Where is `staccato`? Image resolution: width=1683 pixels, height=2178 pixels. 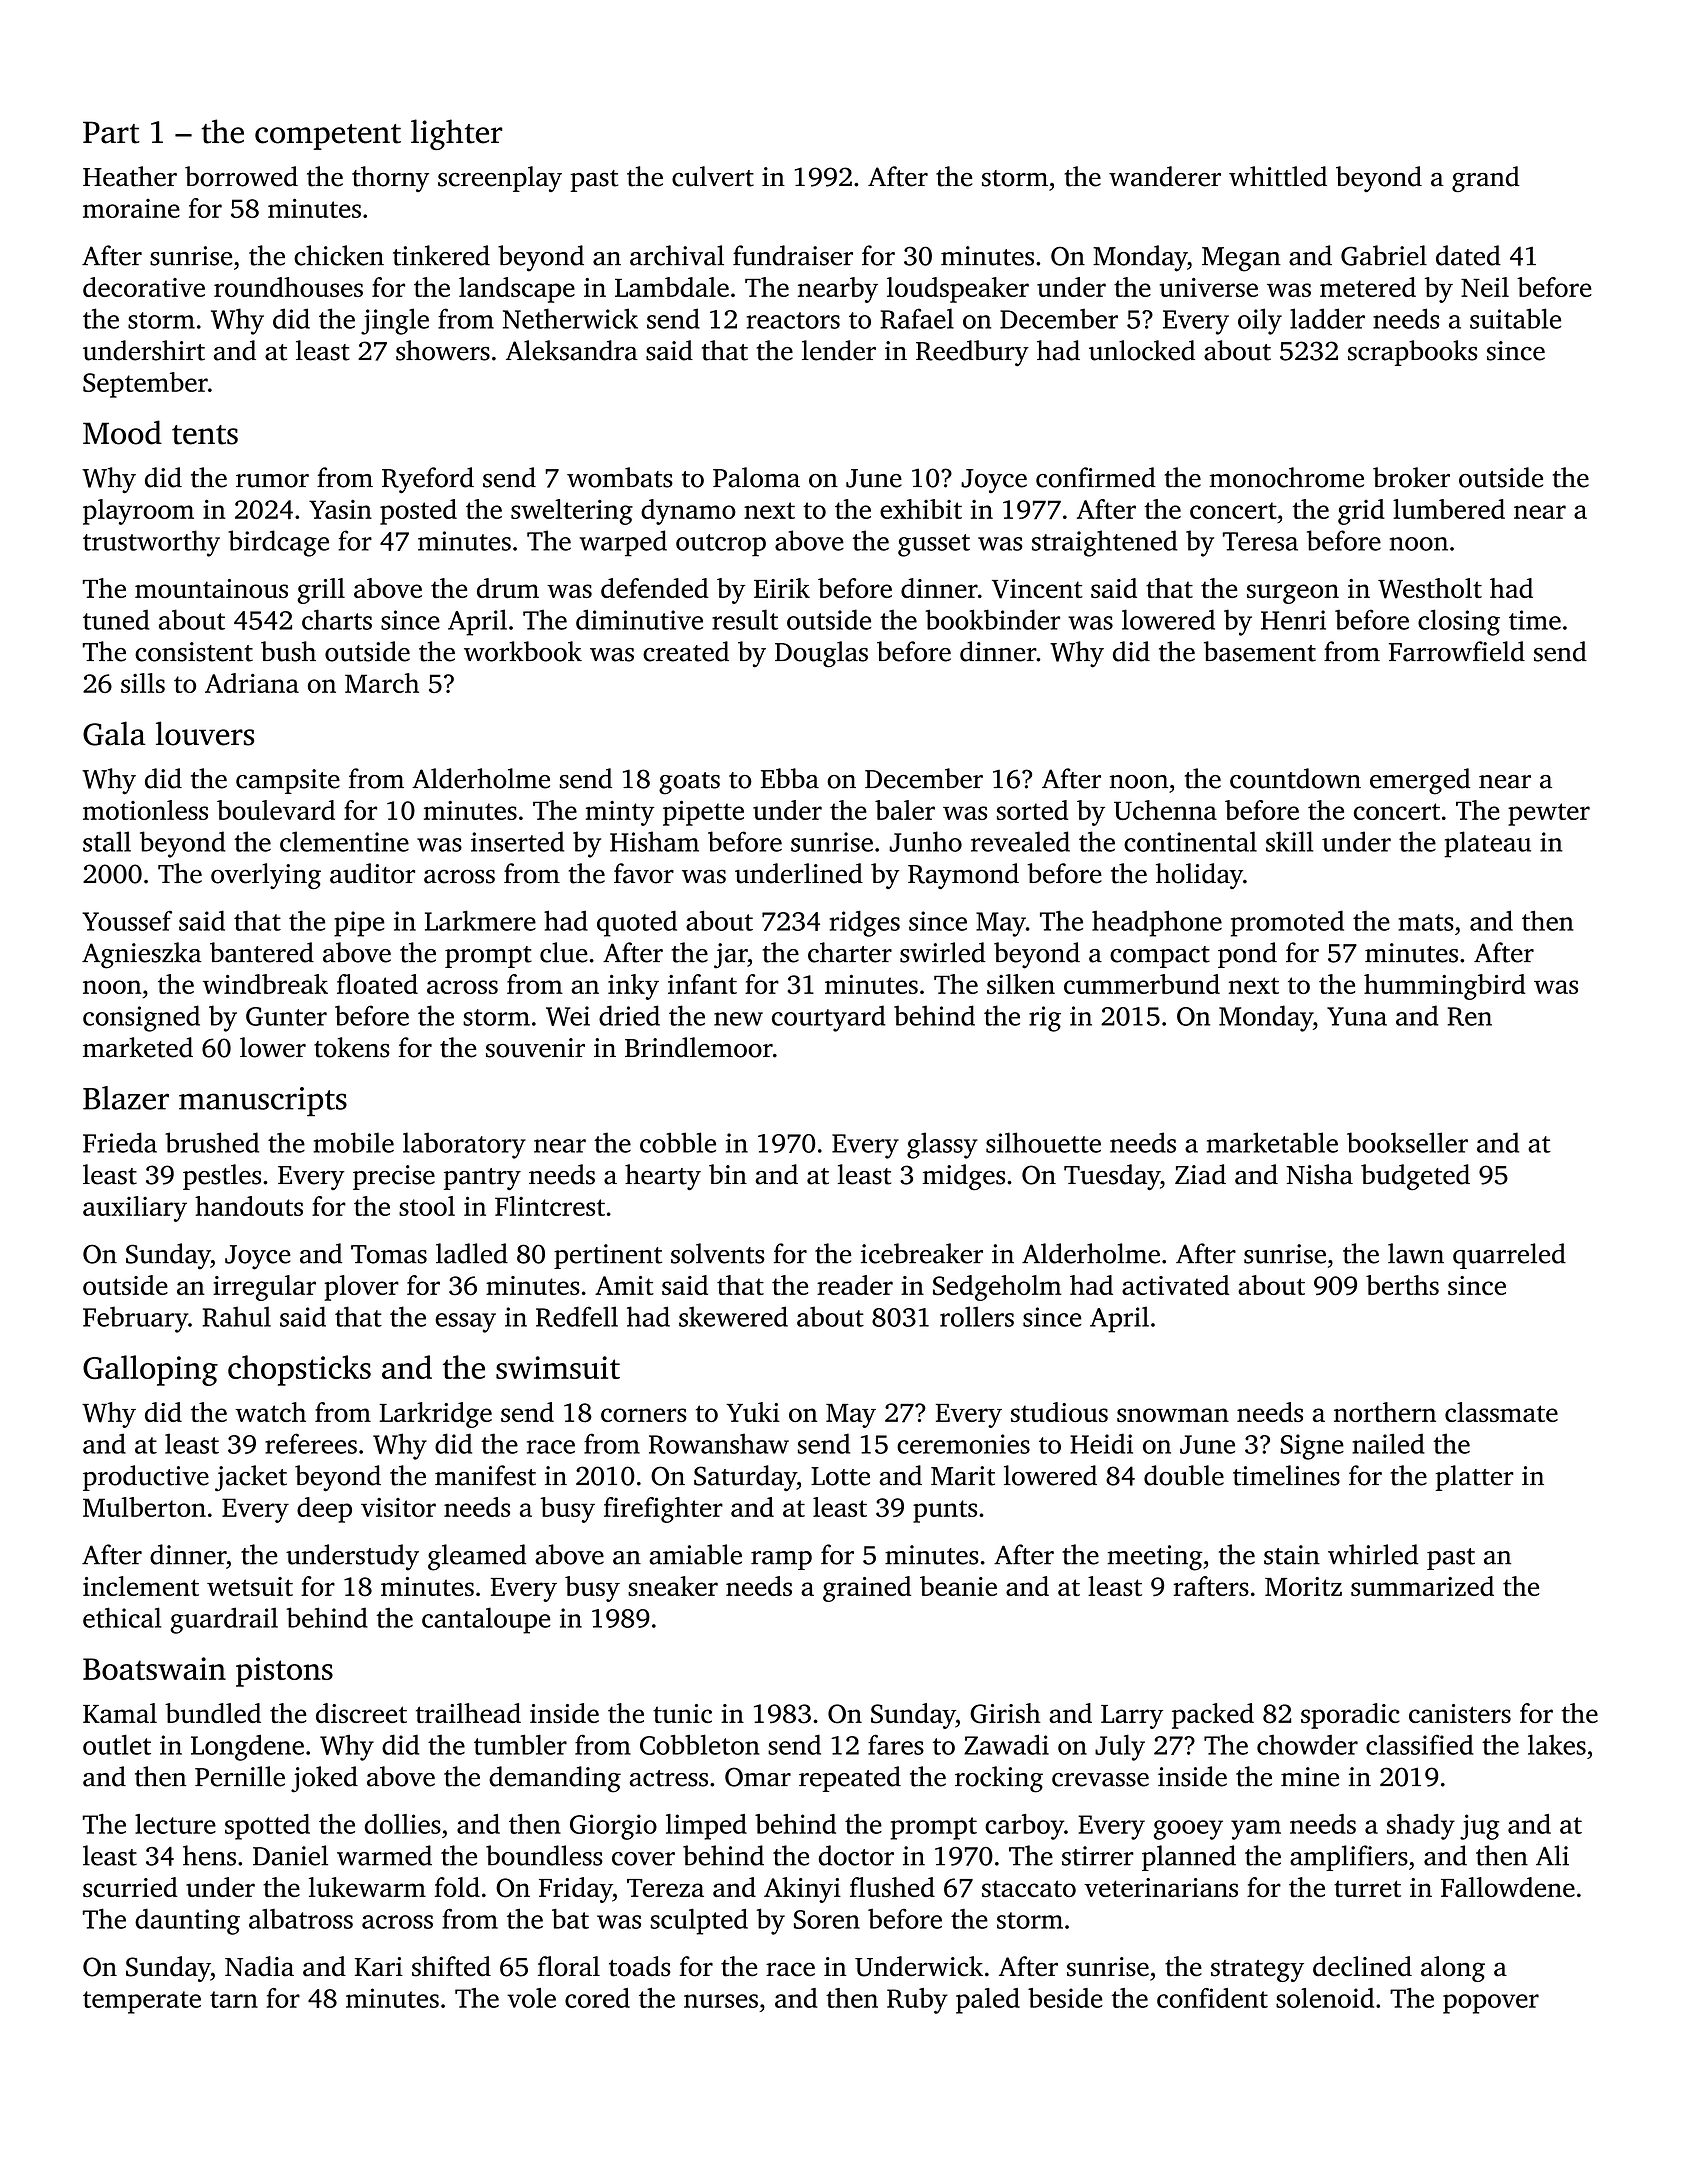 staccato is located at coordinates (1029, 1888).
